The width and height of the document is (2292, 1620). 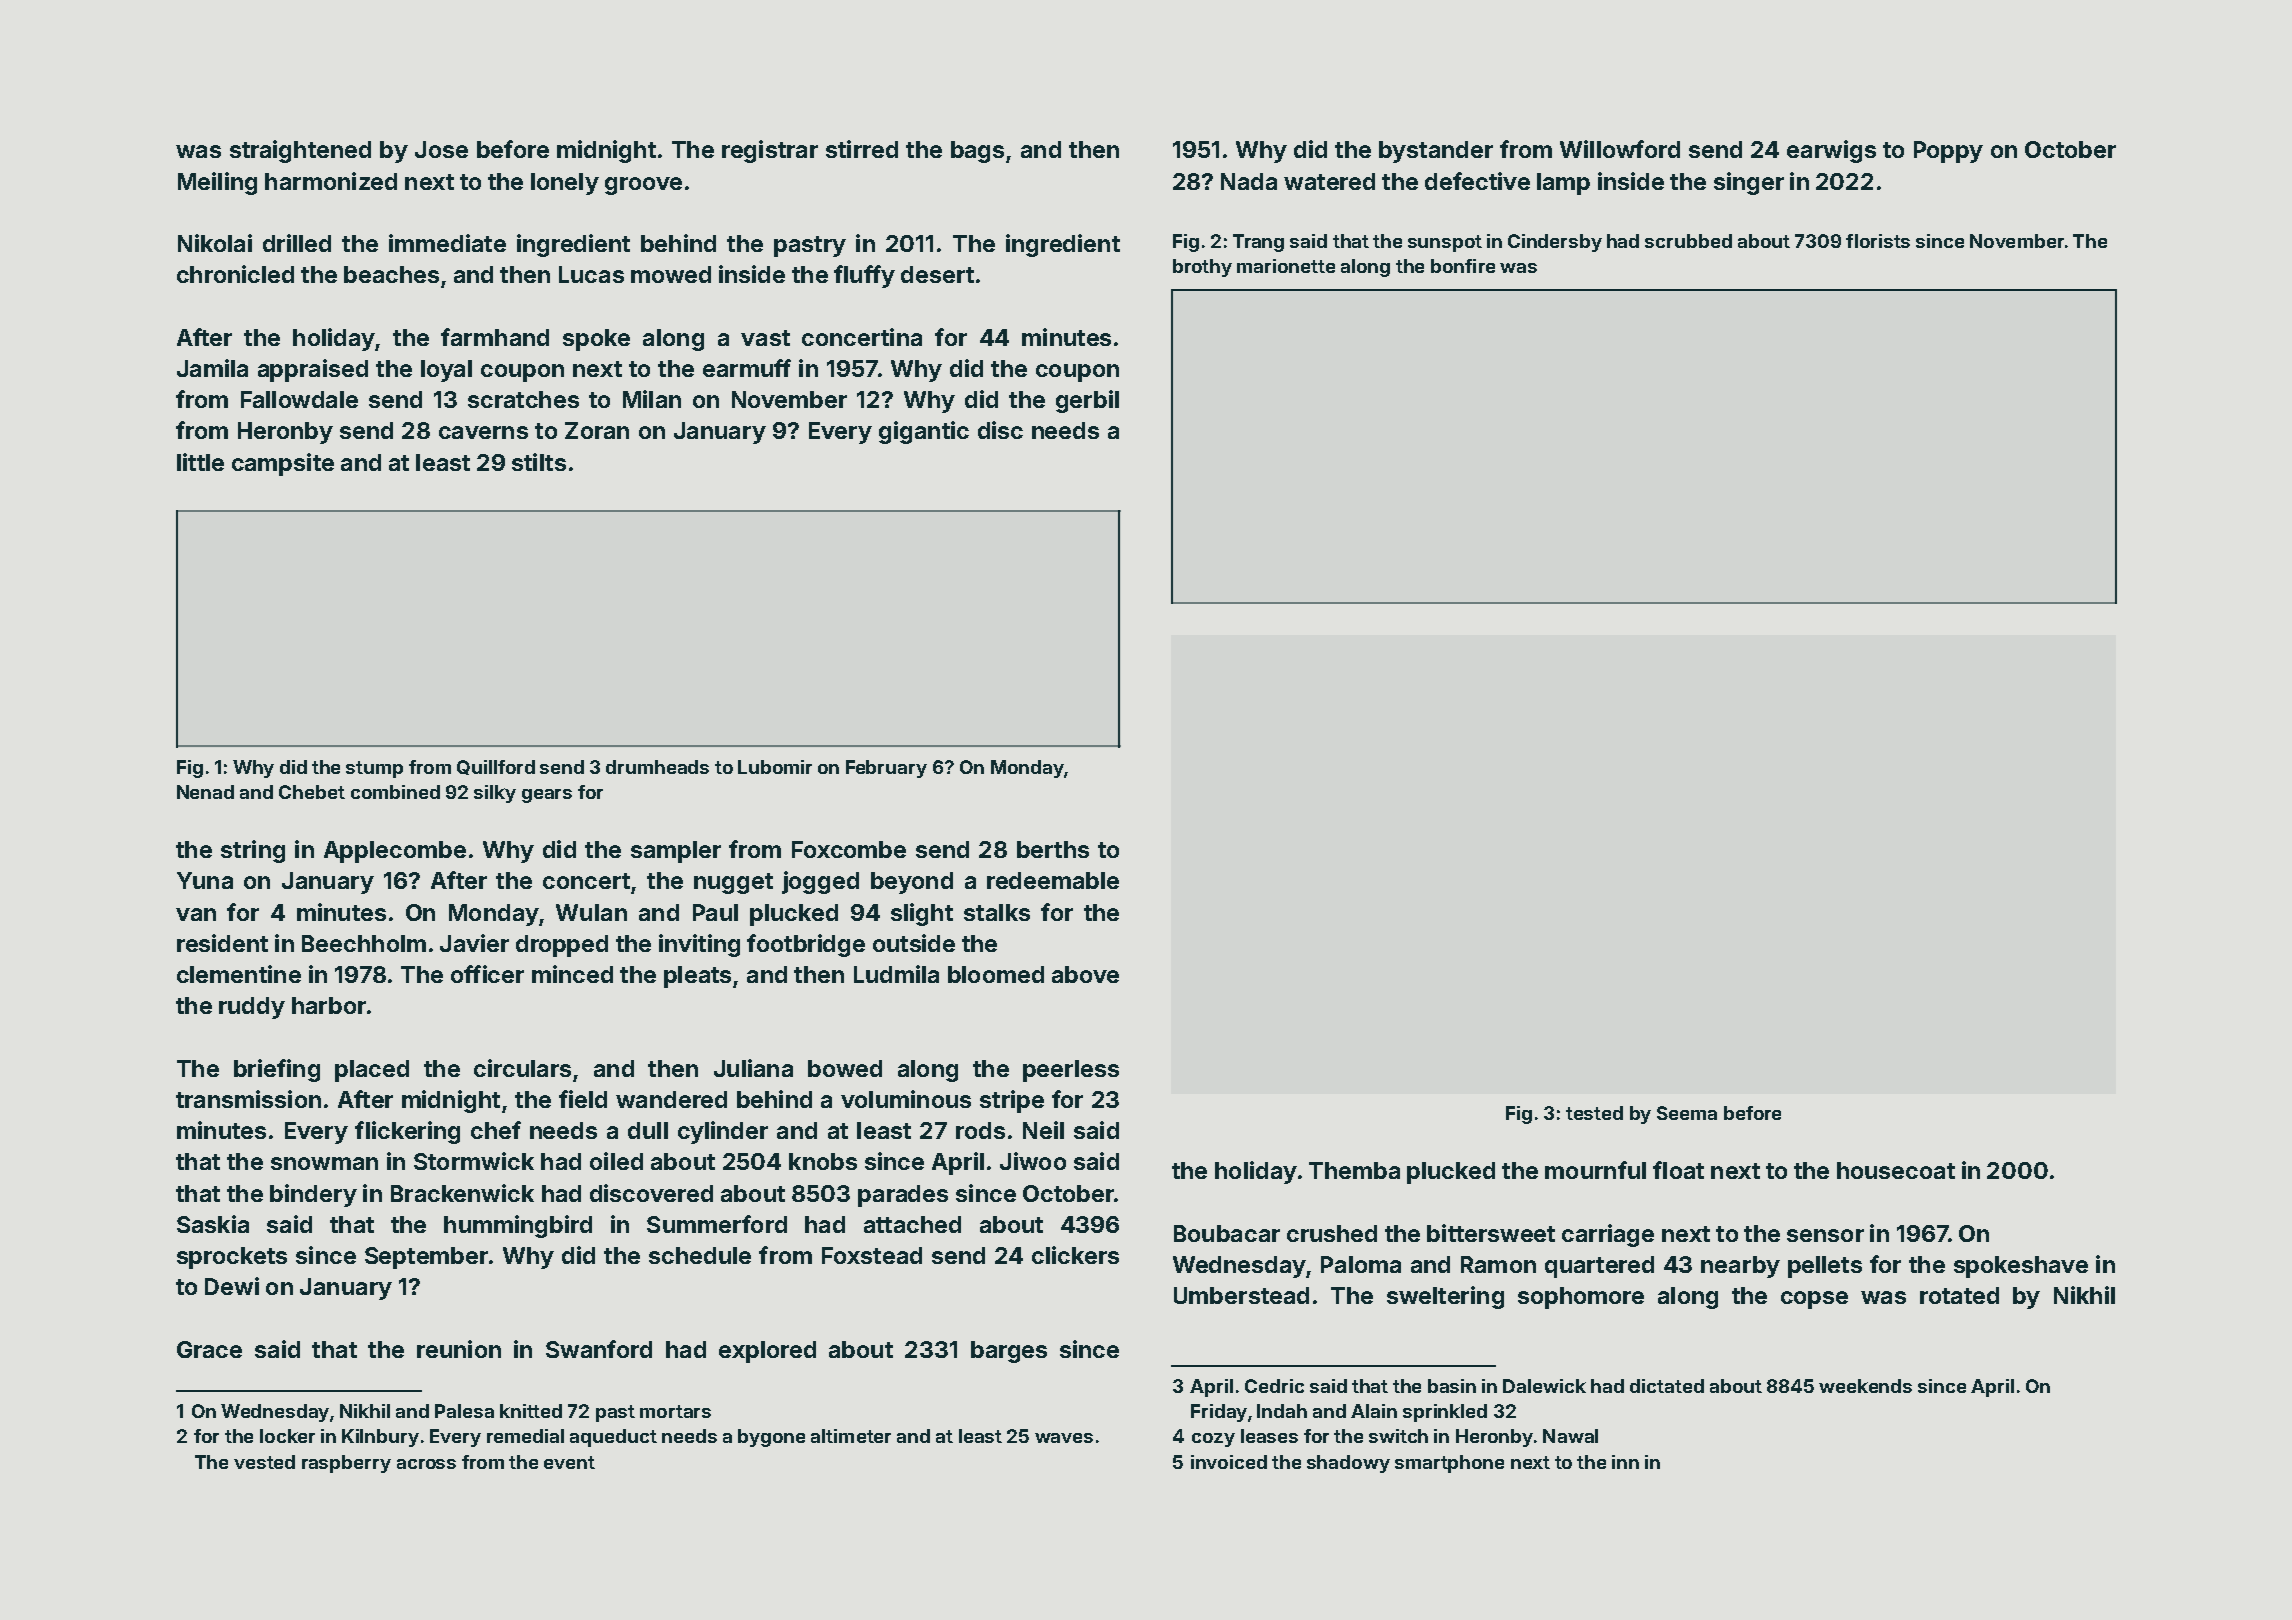 I want to click on event, so click(x=569, y=1462).
